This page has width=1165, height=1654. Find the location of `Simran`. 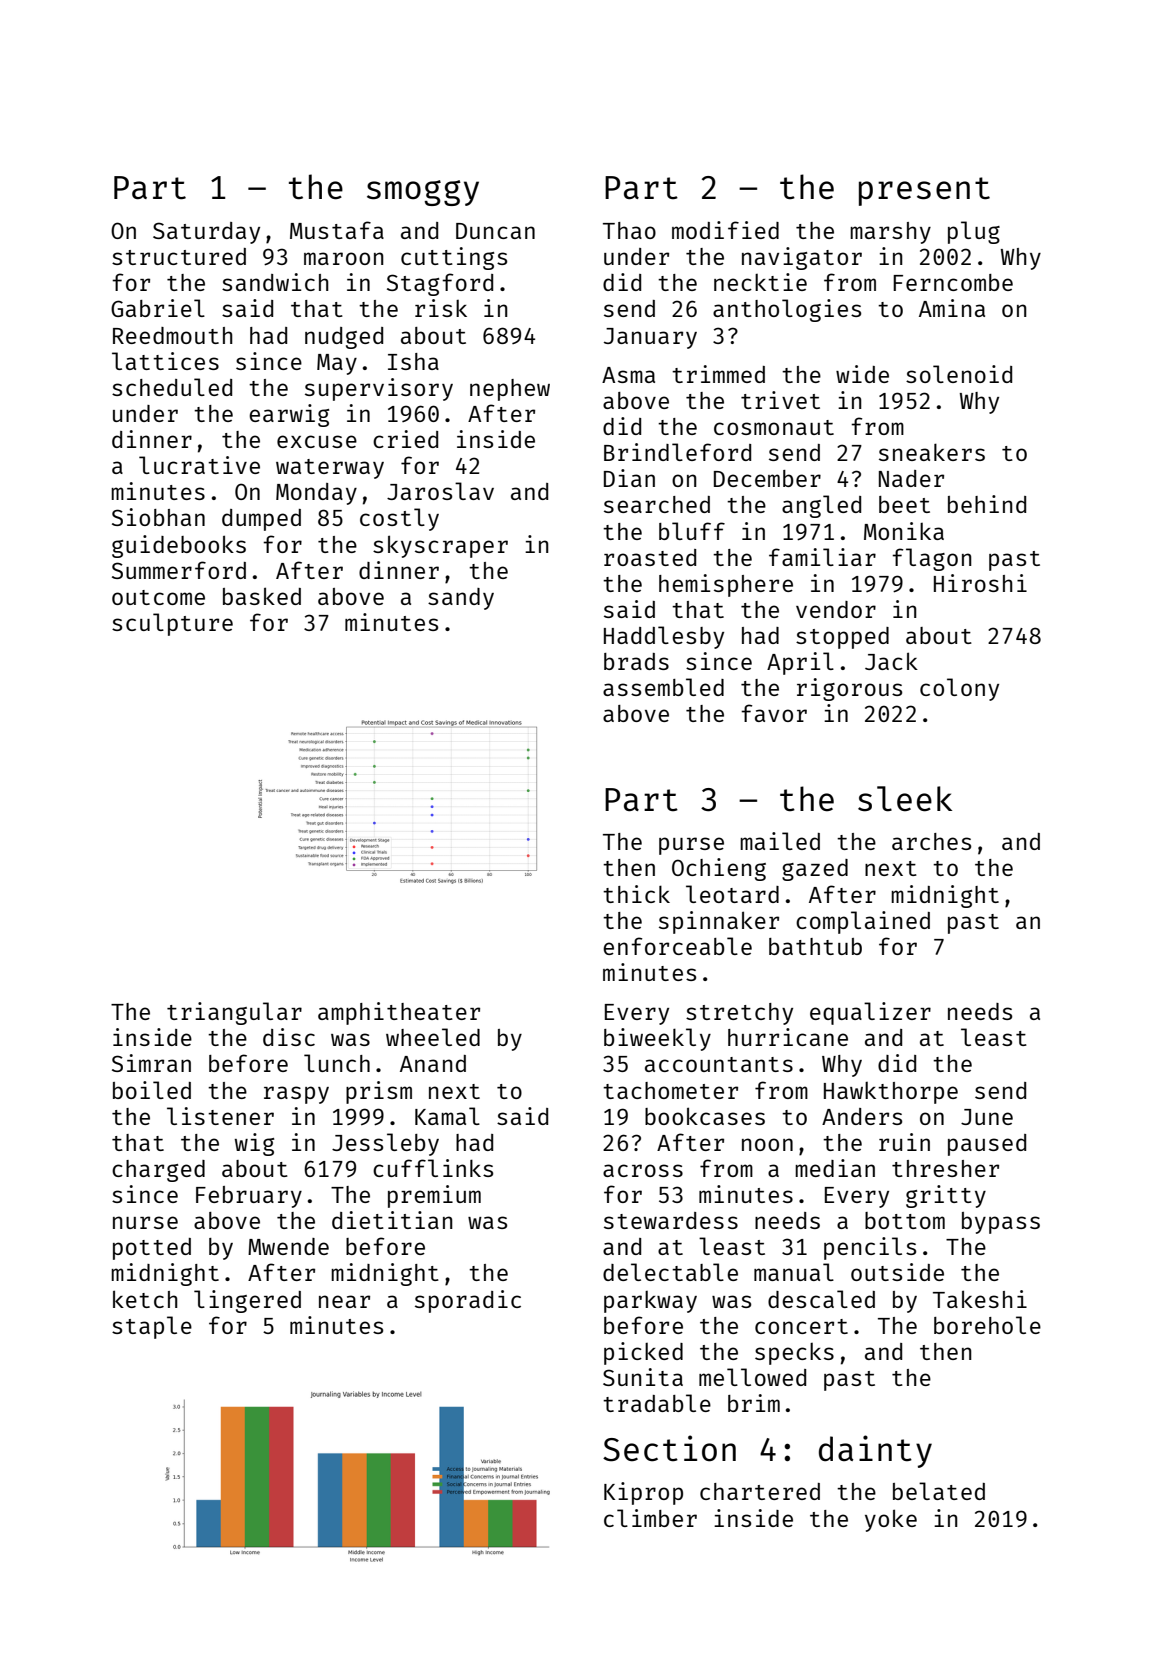

Simran is located at coordinates (151, 1063).
